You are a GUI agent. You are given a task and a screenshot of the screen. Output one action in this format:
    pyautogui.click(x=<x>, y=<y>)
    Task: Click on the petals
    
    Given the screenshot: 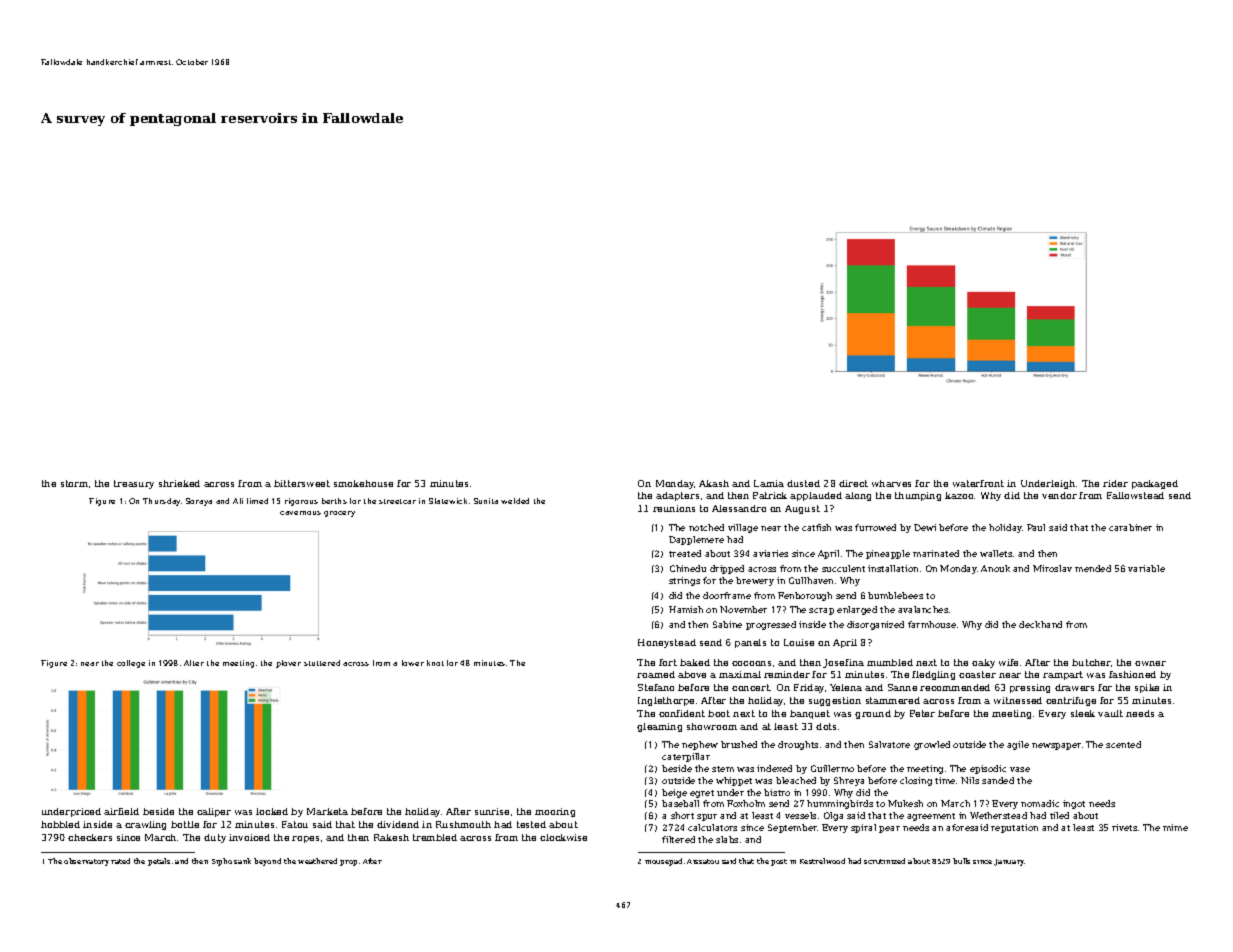 What is the action you would take?
    pyautogui.click(x=159, y=862)
